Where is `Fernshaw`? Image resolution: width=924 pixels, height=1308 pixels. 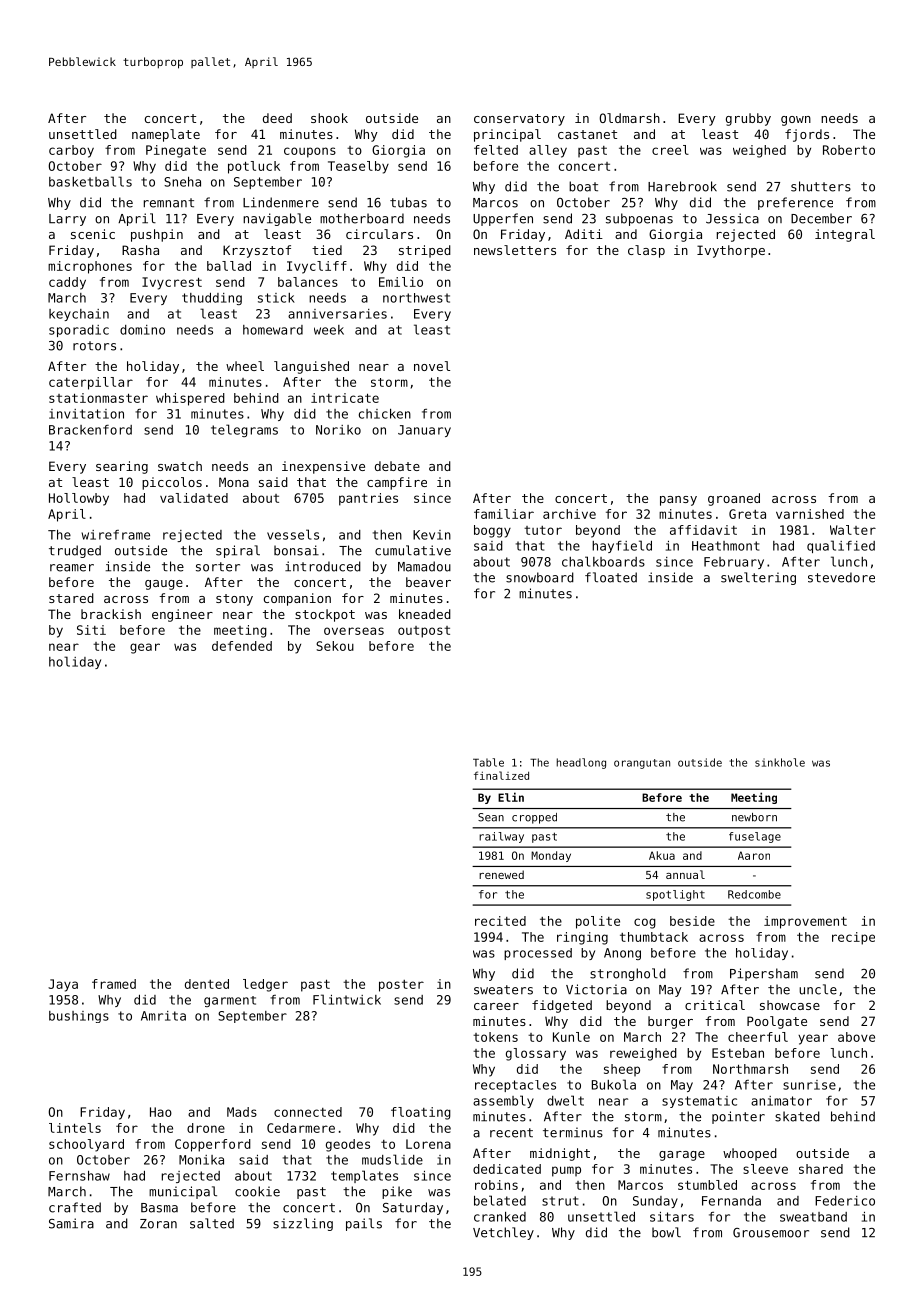 Fernshaw is located at coordinates (79, 1176).
